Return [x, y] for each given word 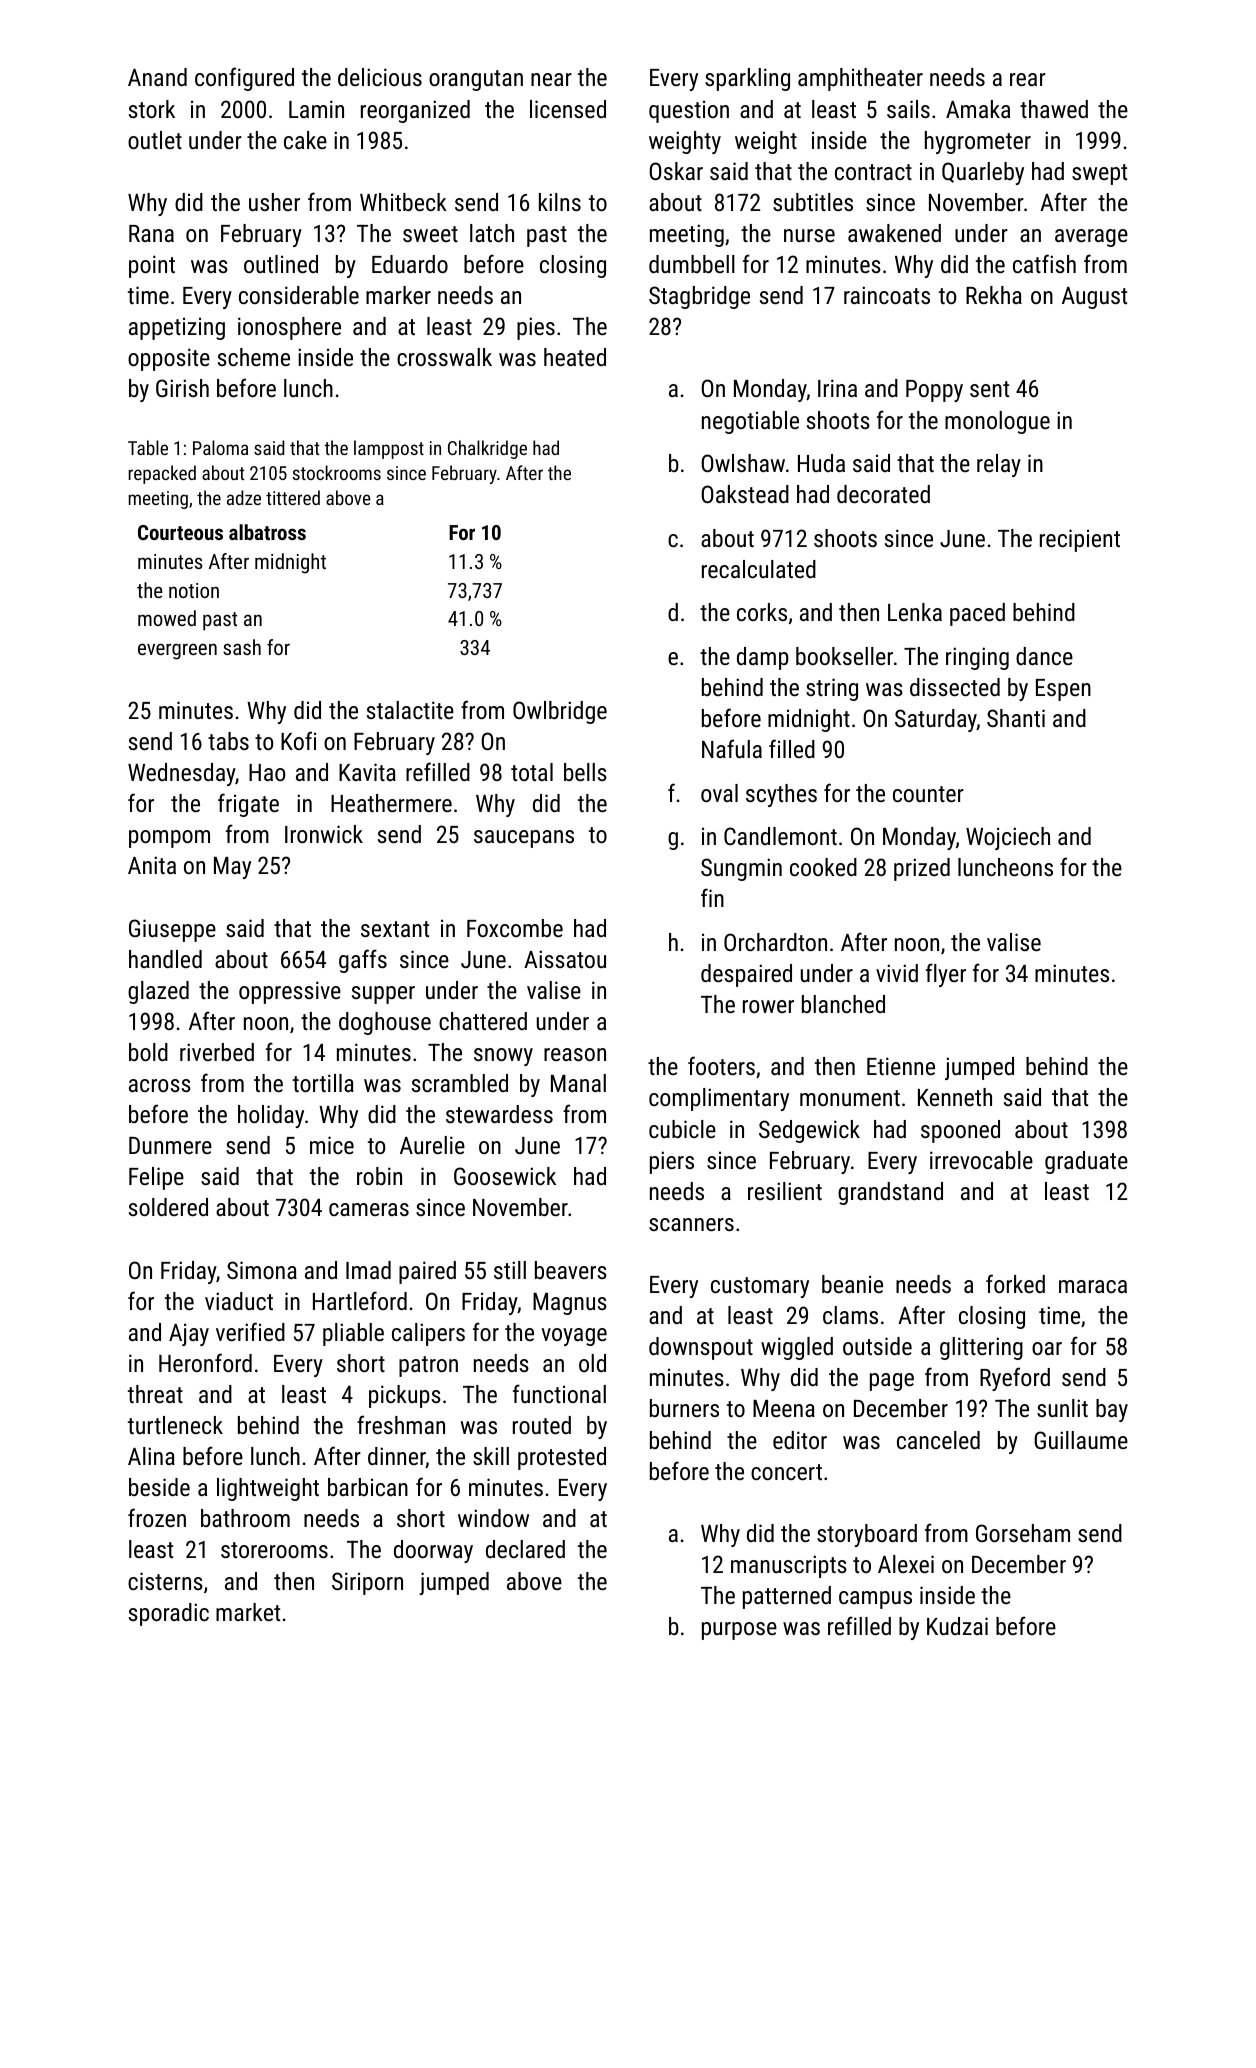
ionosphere [289, 328]
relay [999, 465]
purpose [739, 1631]
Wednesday [182, 774]
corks [762, 612]
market [248, 1612]
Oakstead [745, 494]
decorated [883, 494]
